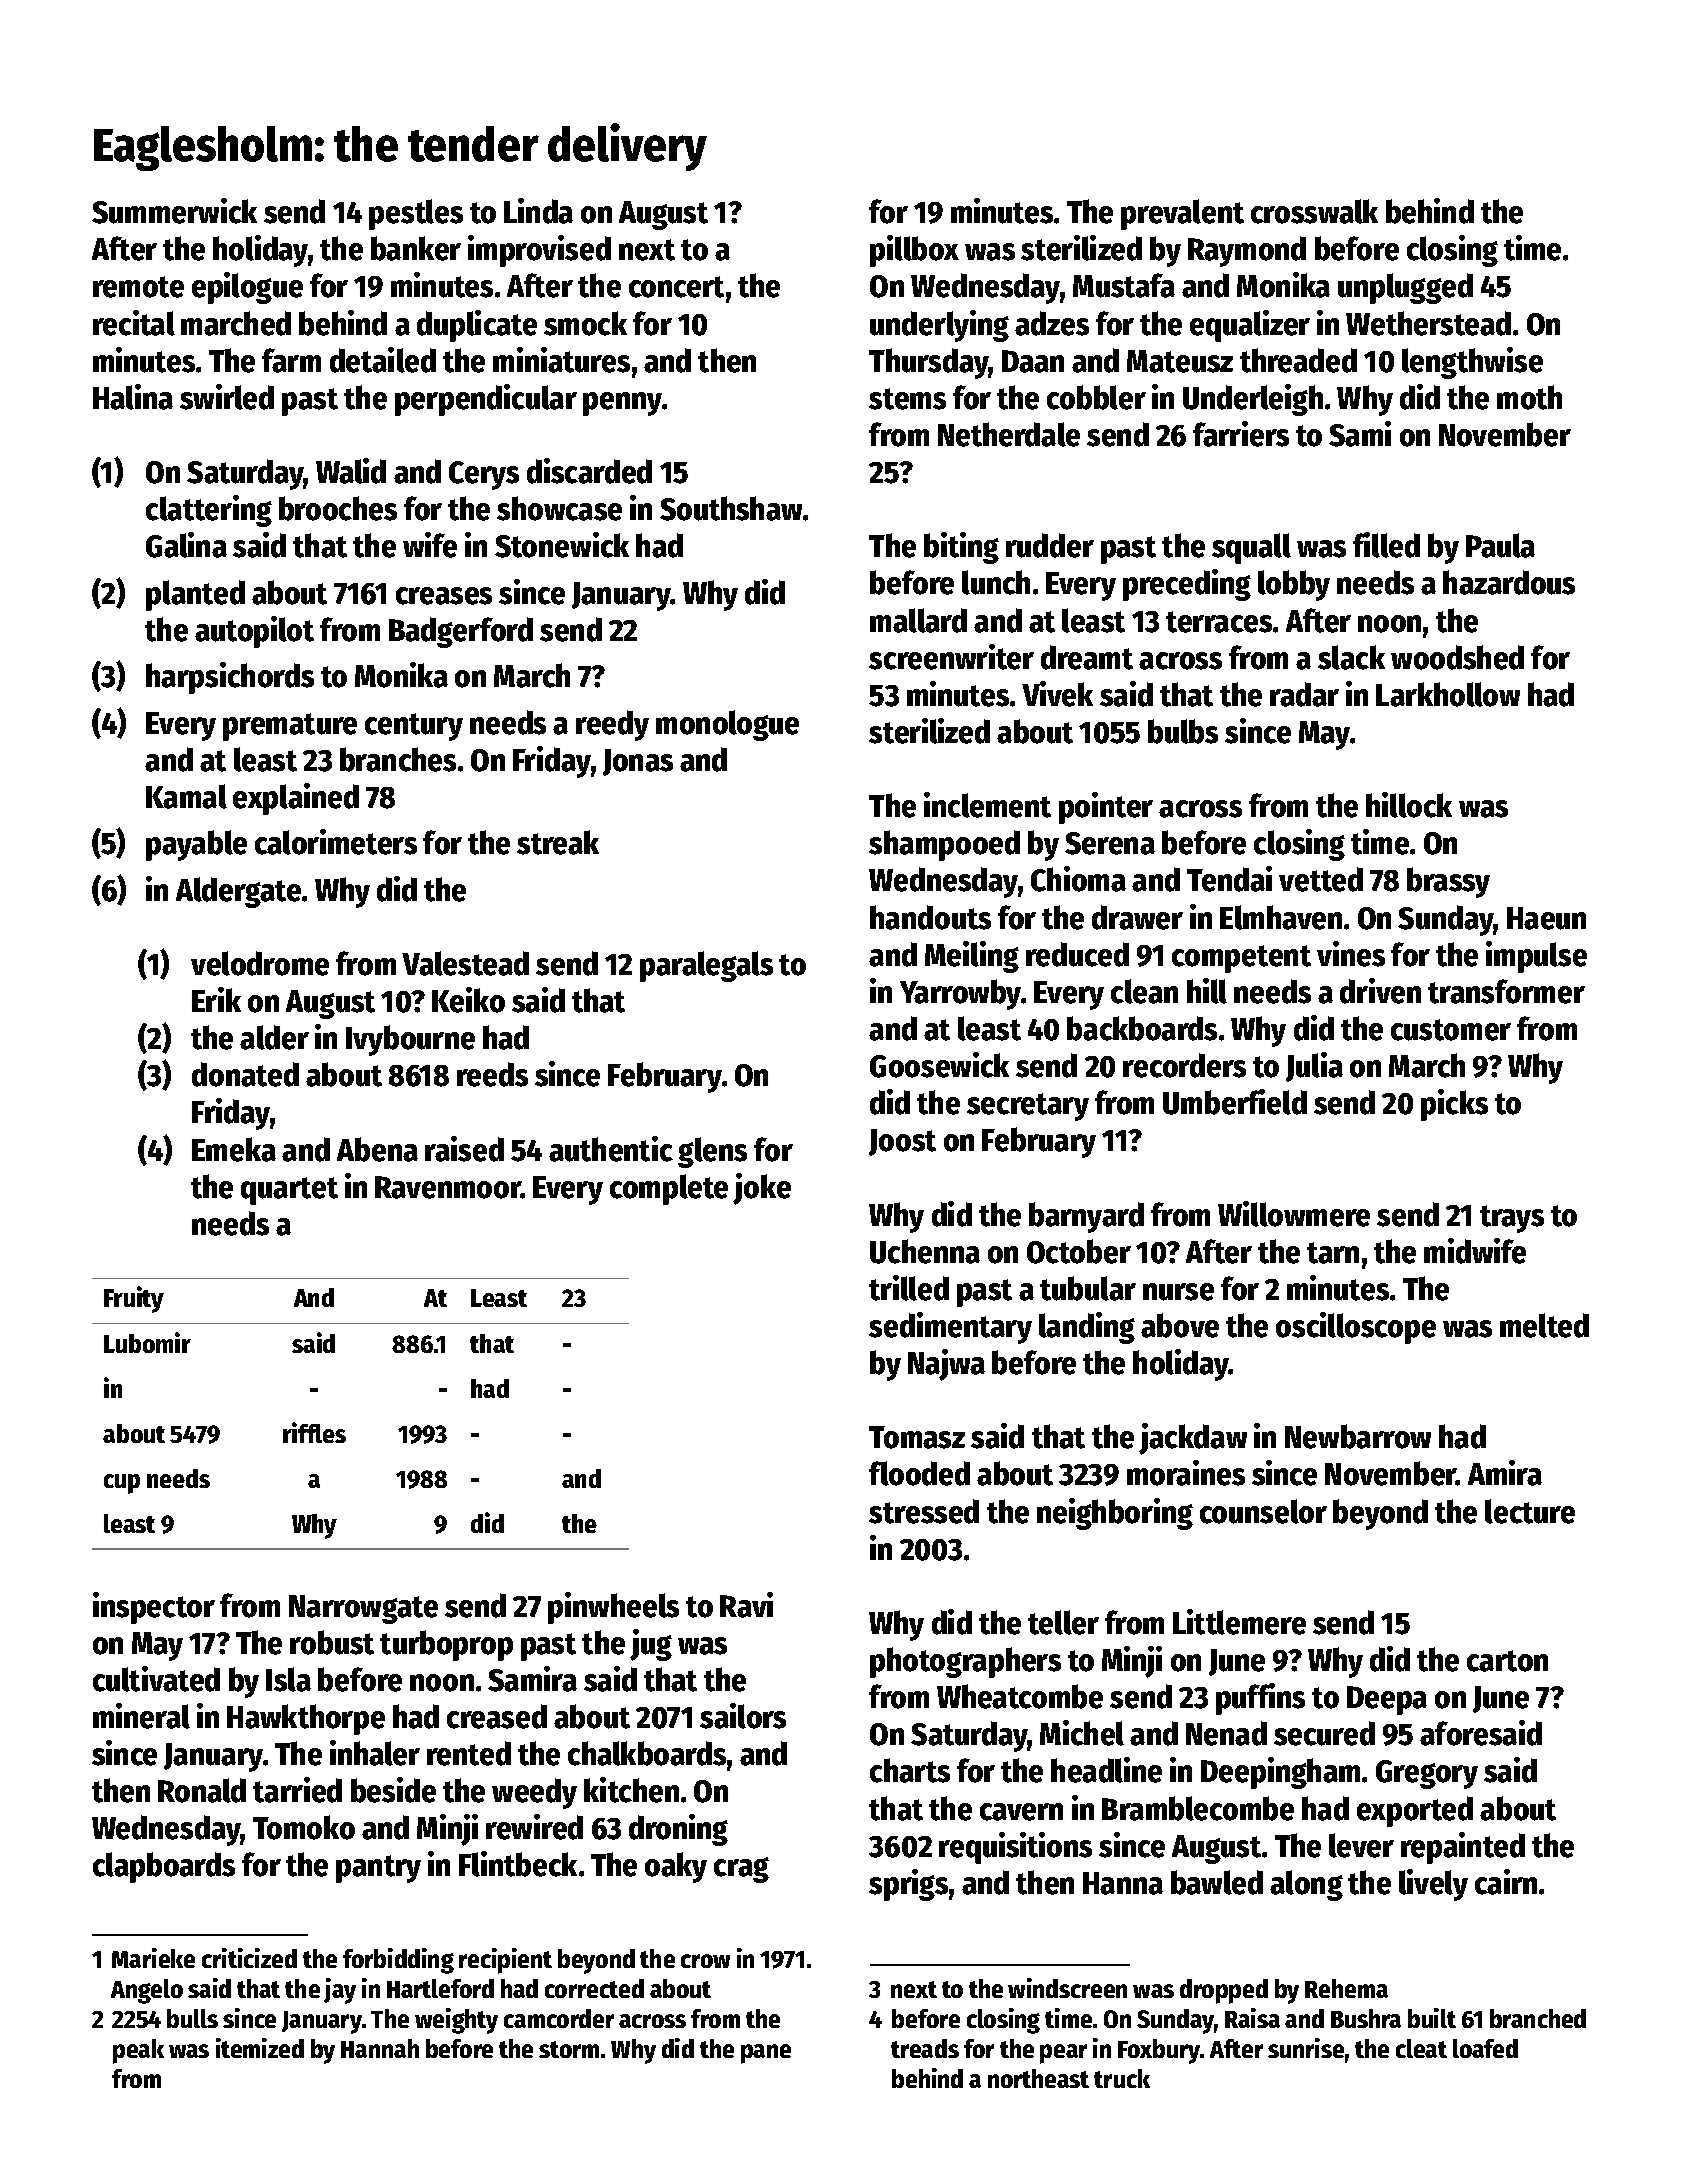 This image has width=1683, height=2178. I want to click on Keiko, so click(468, 1000).
